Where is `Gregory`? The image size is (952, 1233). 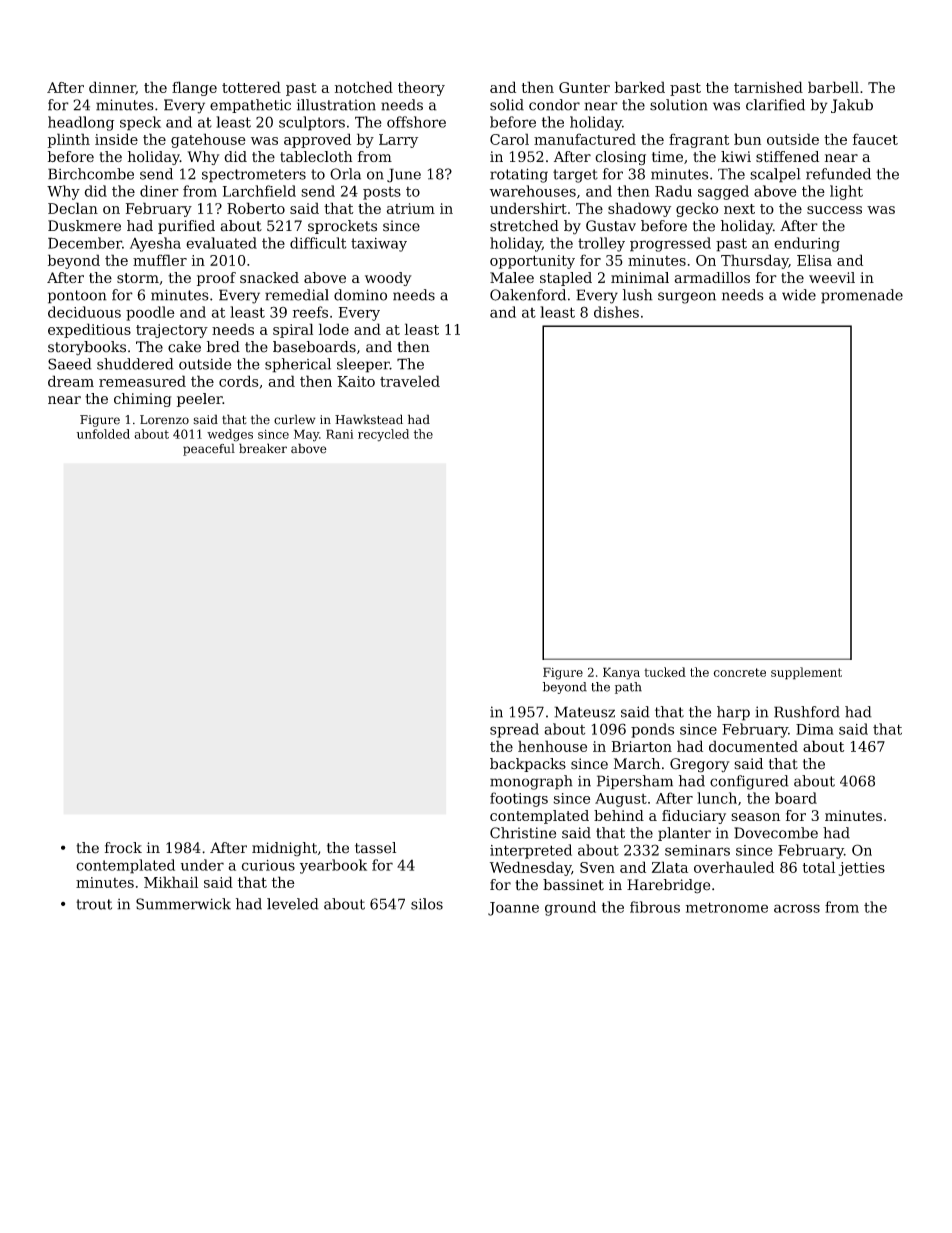 Gregory is located at coordinates (700, 765).
